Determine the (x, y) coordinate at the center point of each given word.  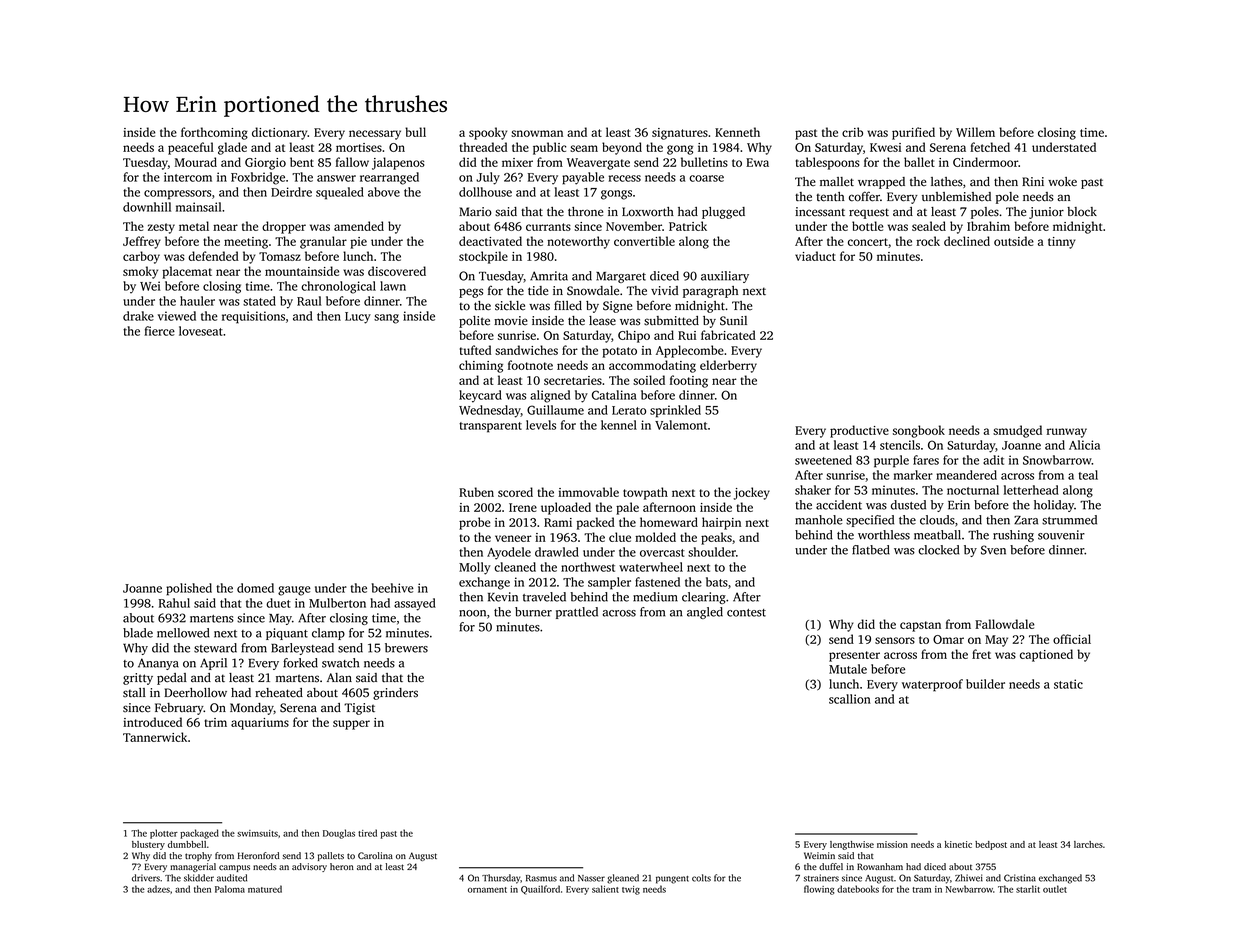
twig (631, 890)
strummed (1069, 520)
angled (705, 613)
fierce (159, 331)
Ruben (476, 492)
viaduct (815, 256)
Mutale (848, 669)
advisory (309, 867)
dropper (284, 227)
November (634, 226)
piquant (287, 634)
